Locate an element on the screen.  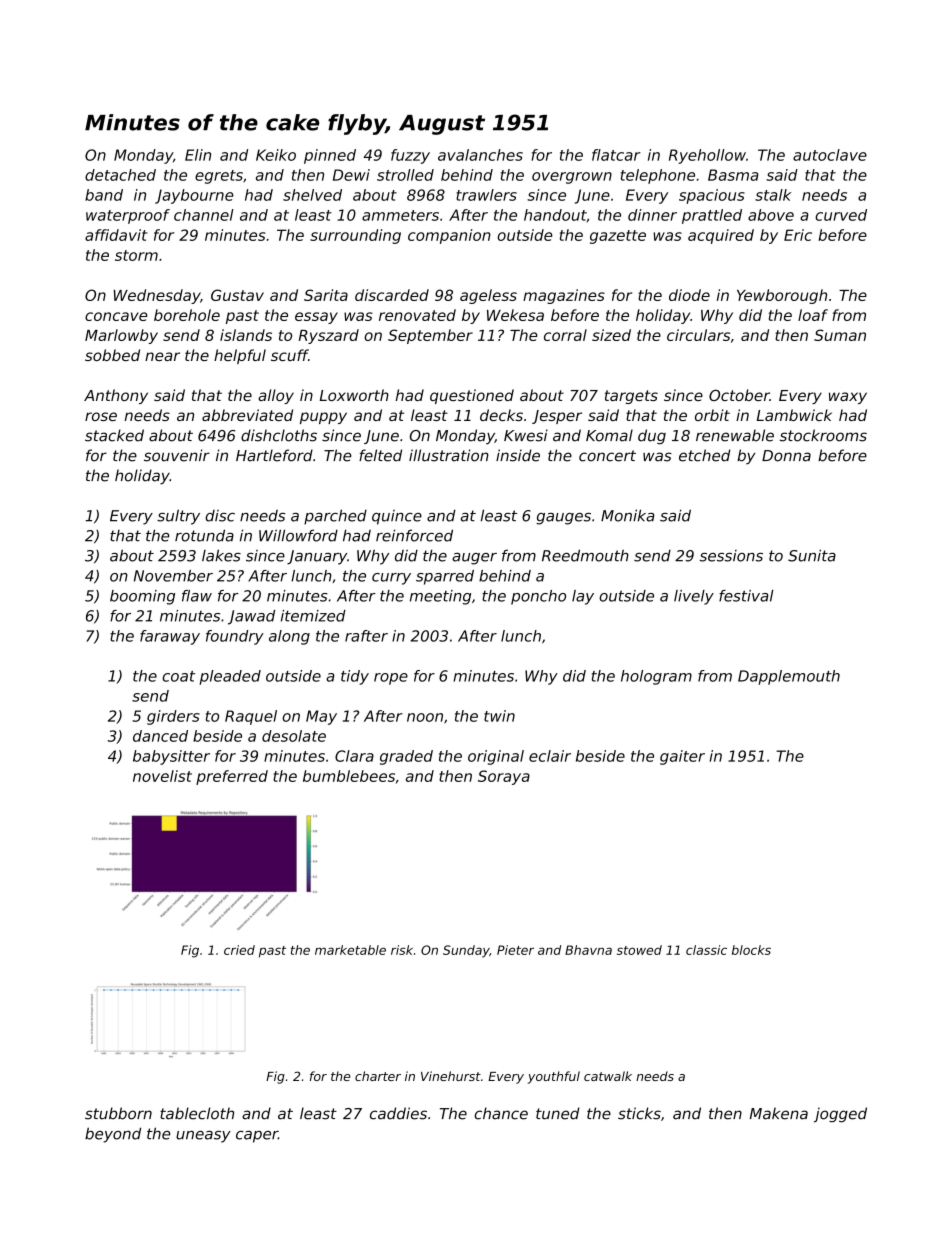
tuned is located at coordinates (558, 1113).
